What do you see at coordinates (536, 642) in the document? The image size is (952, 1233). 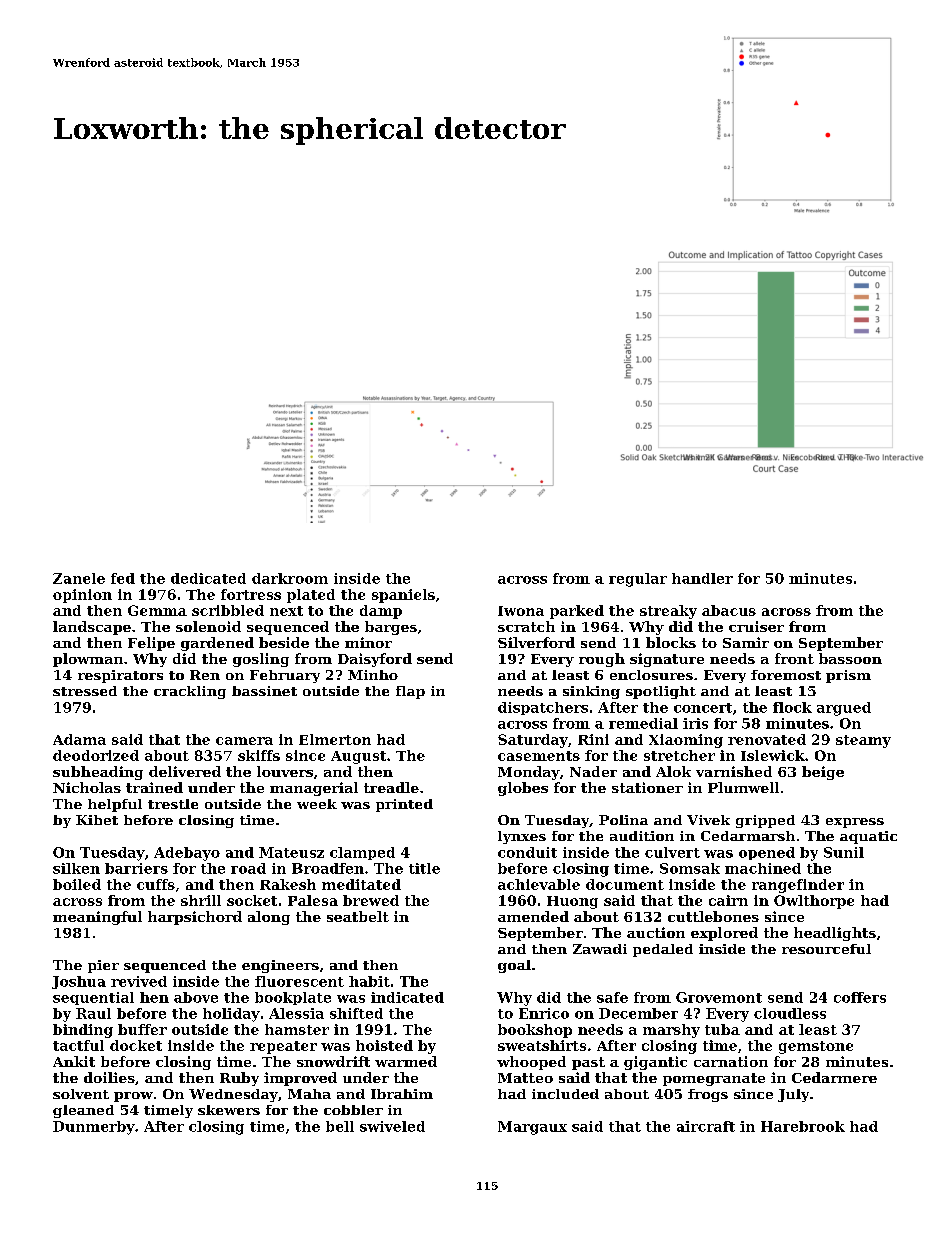 I see `Silverford` at bounding box center [536, 642].
